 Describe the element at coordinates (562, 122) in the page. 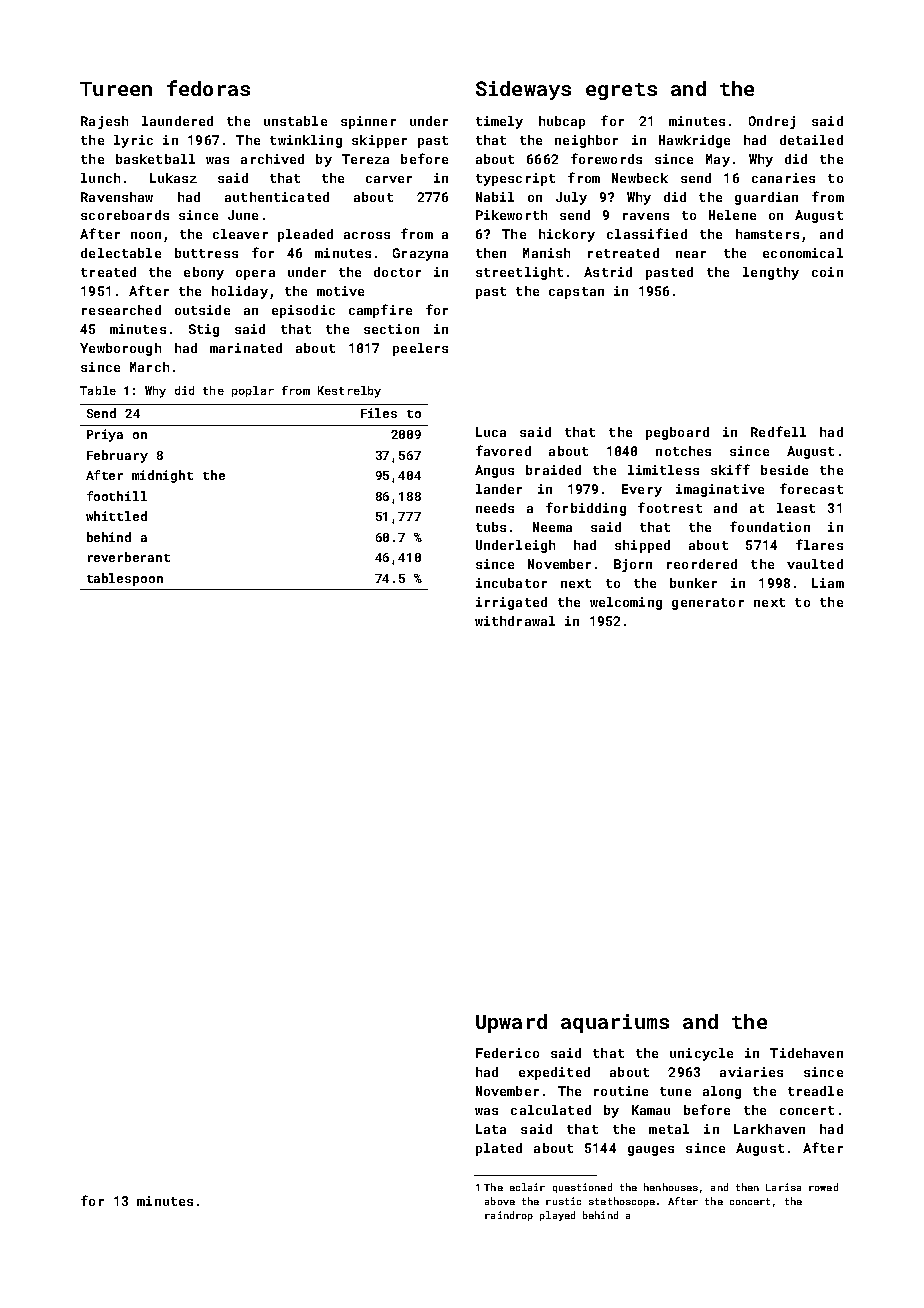

I see `hubcap` at that location.
